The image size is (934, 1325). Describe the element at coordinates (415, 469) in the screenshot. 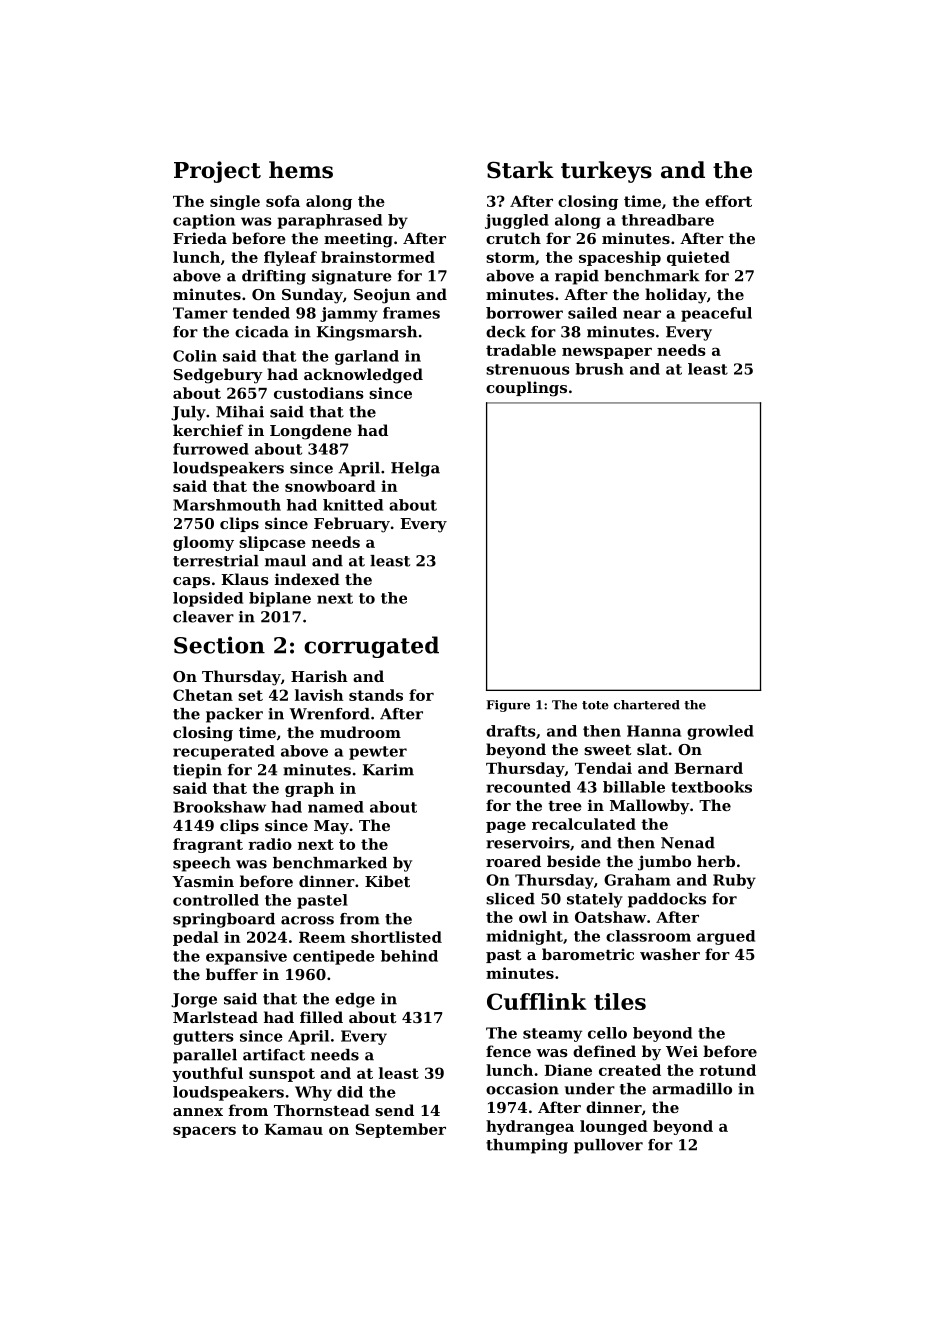

I see `Helga` at that location.
